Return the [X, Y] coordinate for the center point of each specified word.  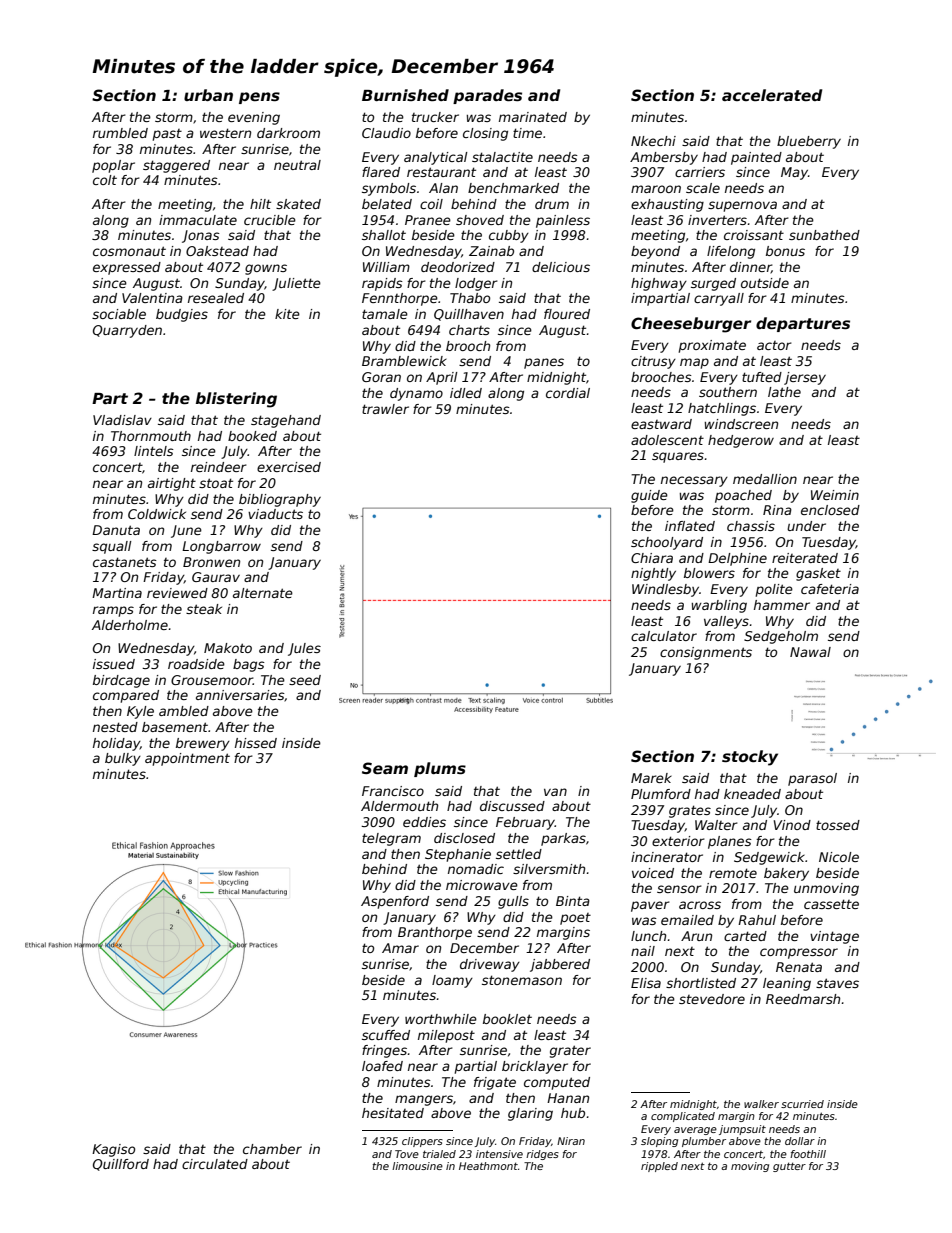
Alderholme [130, 625]
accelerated [772, 95]
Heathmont [488, 1166]
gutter [789, 1167]
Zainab [491, 251]
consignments [706, 653]
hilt [260, 204]
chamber [272, 1149]
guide [649, 496]
